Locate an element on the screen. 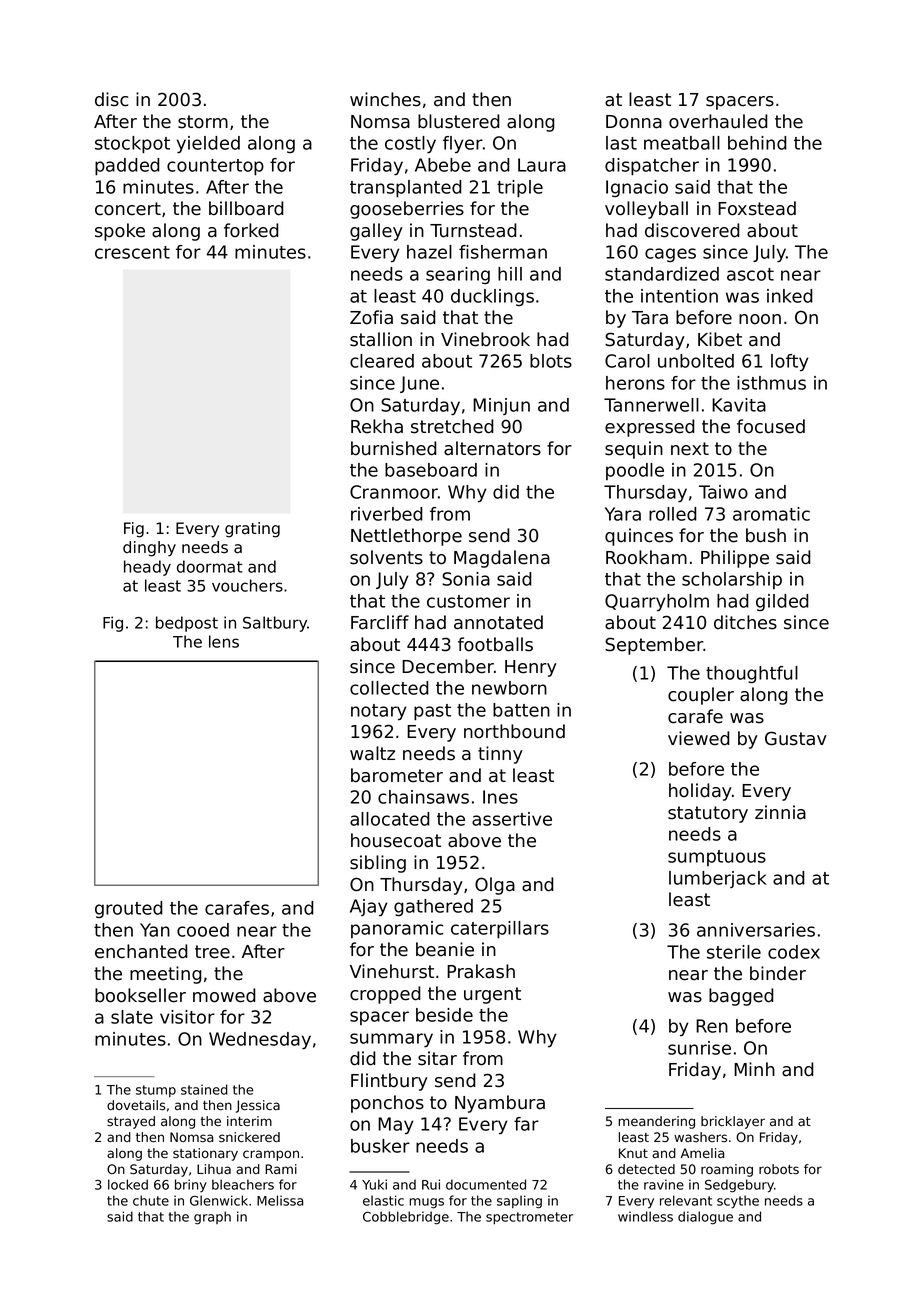  coupler is located at coordinates (701, 696).
